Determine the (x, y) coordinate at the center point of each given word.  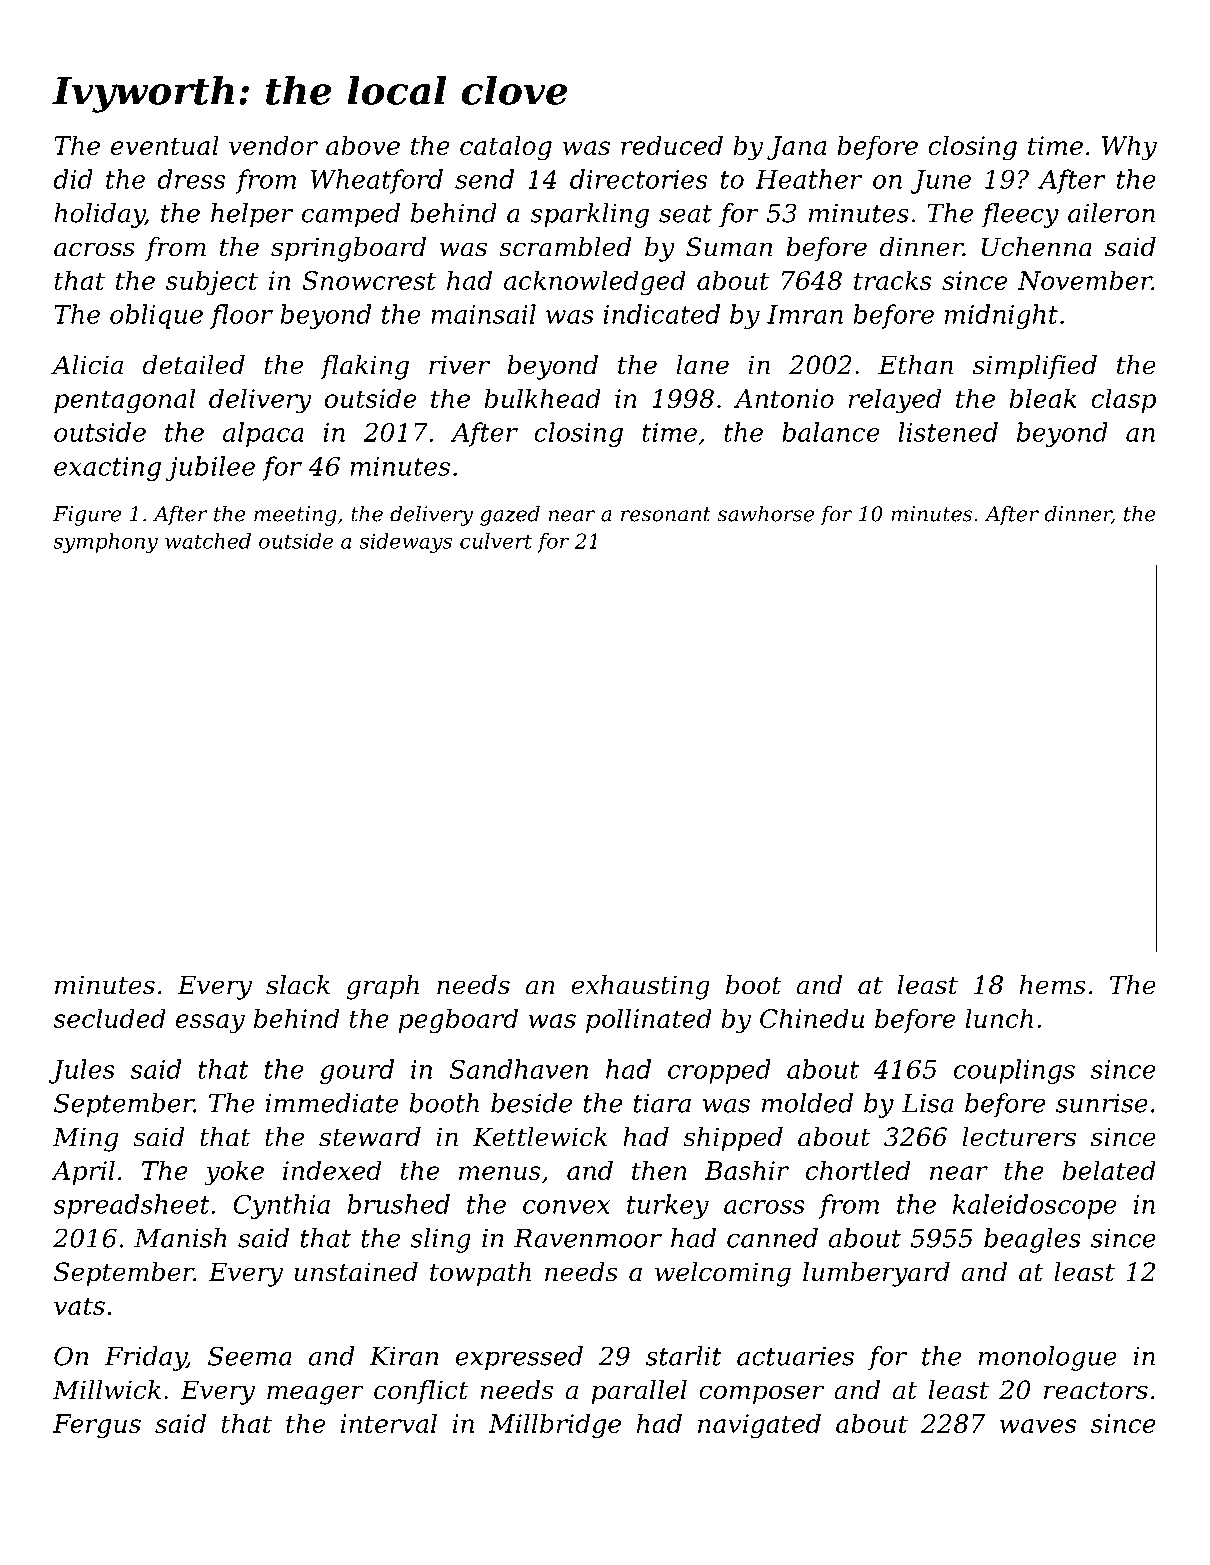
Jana (796, 148)
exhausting (640, 987)
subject (212, 283)
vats (79, 1306)
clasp (1123, 400)
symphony (105, 543)
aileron (1111, 213)
